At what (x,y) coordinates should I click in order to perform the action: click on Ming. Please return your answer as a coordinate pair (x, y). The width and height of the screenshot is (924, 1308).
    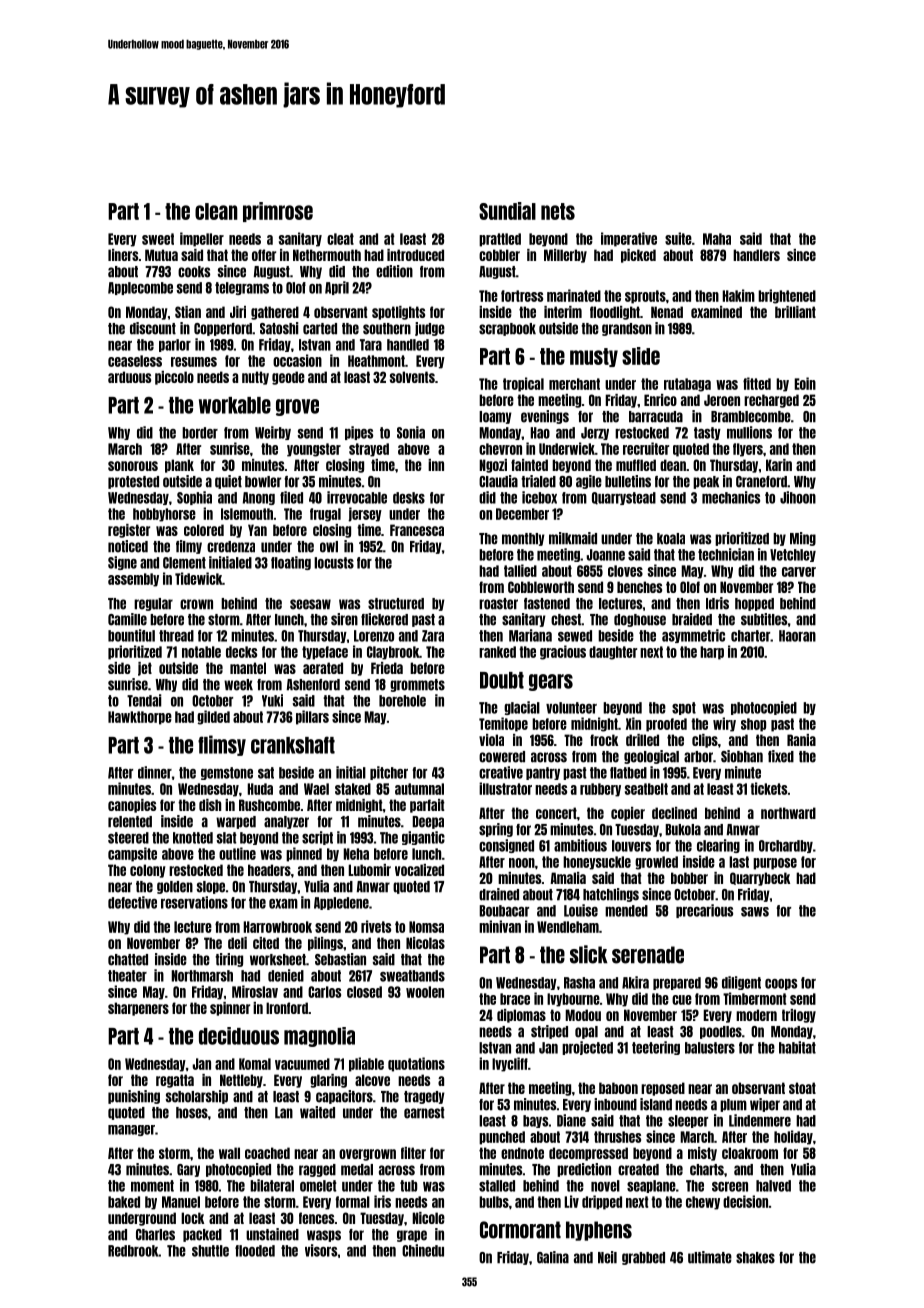
    Looking at the image, I should click on (803, 539).
